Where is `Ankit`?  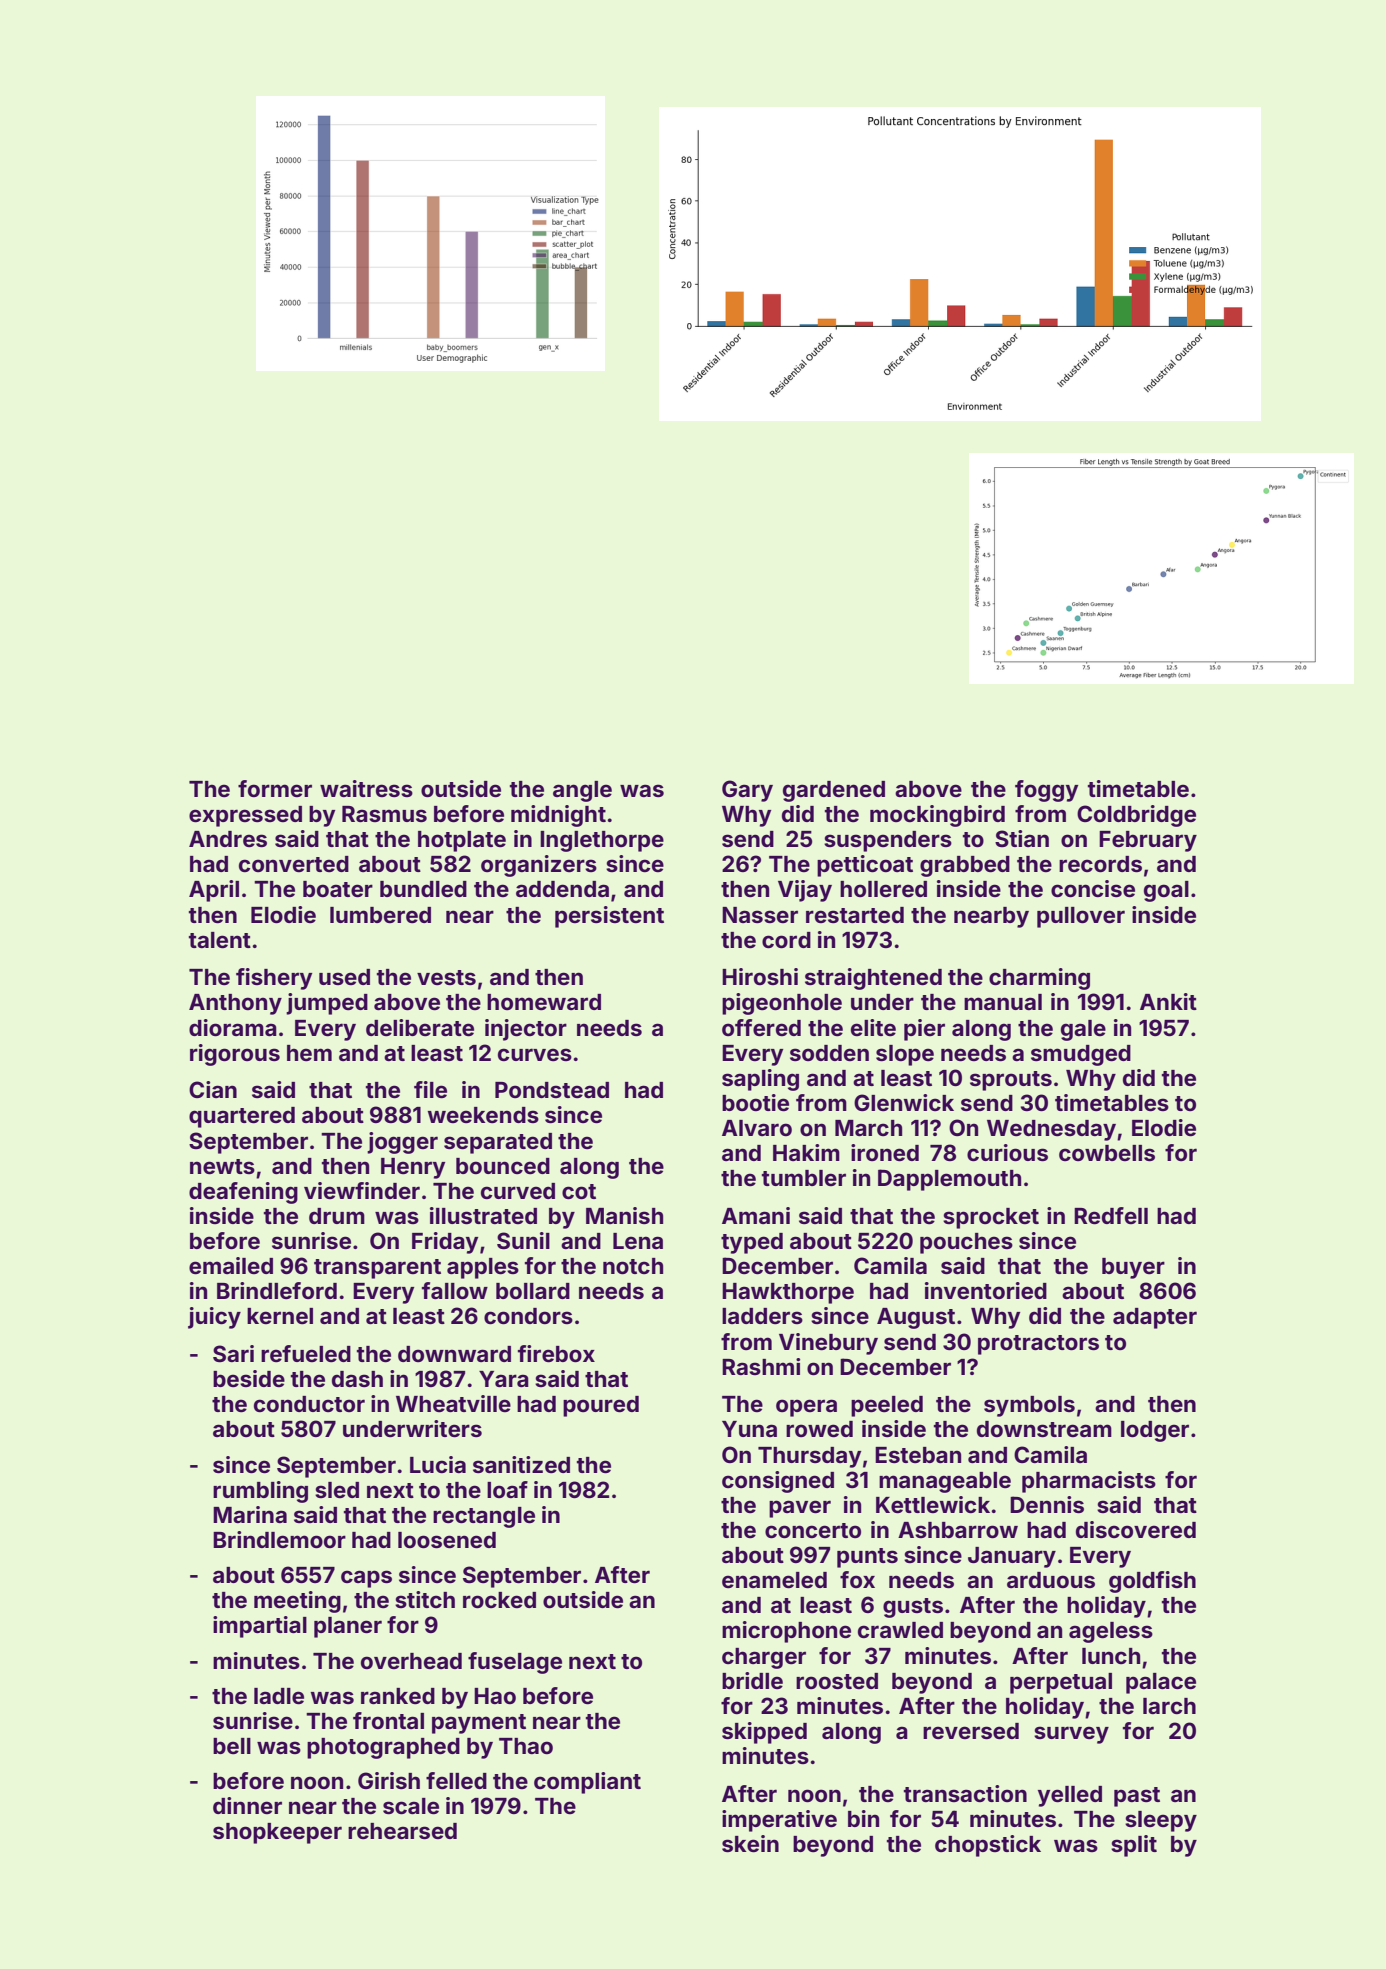
Ankit is located at coordinates (1168, 1001).
